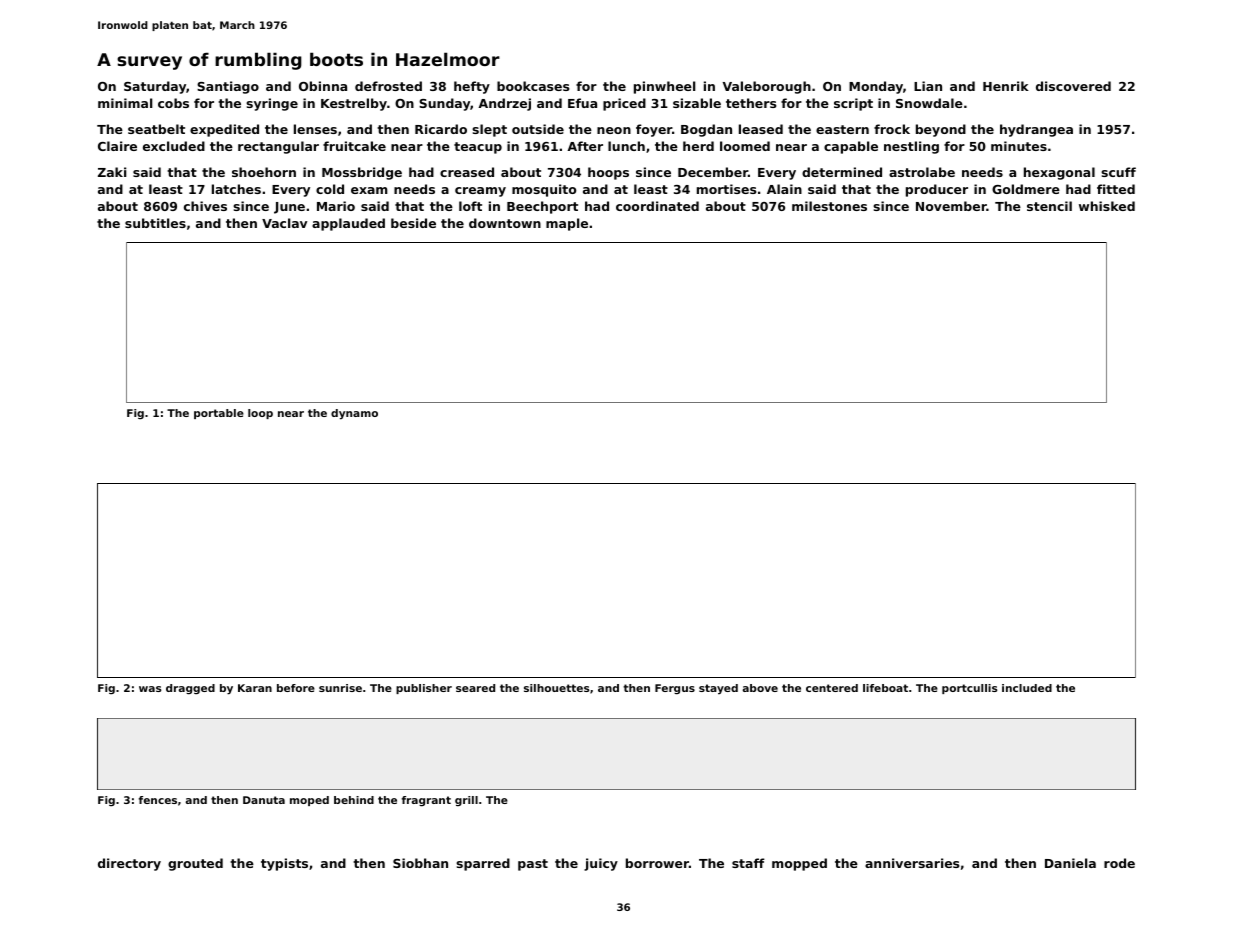 The height and width of the page is (952, 1233). What do you see at coordinates (885, 688) in the page?
I see `lifeboat` at bounding box center [885, 688].
